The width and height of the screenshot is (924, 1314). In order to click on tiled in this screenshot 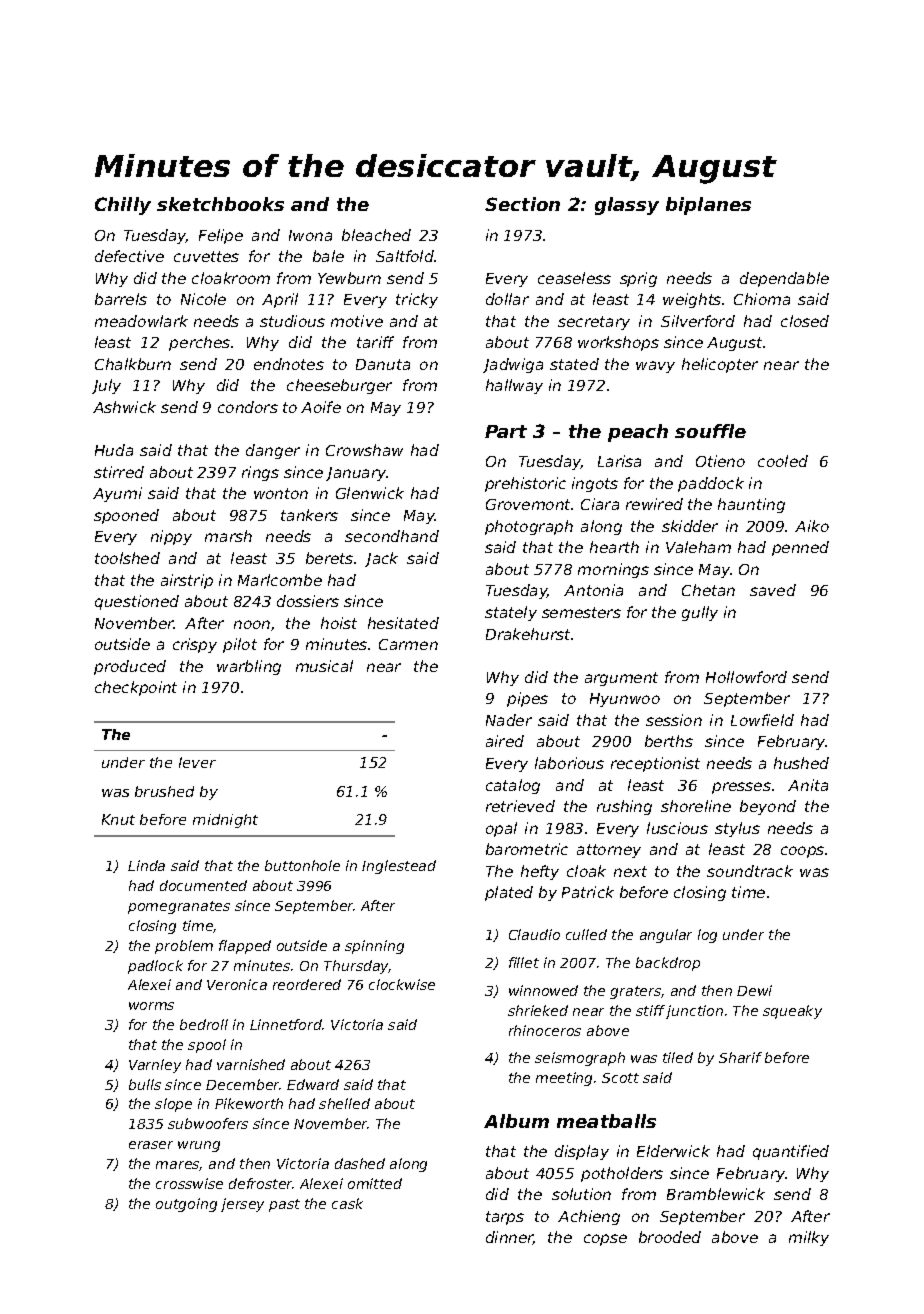, I will do `click(678, 1057)`.
